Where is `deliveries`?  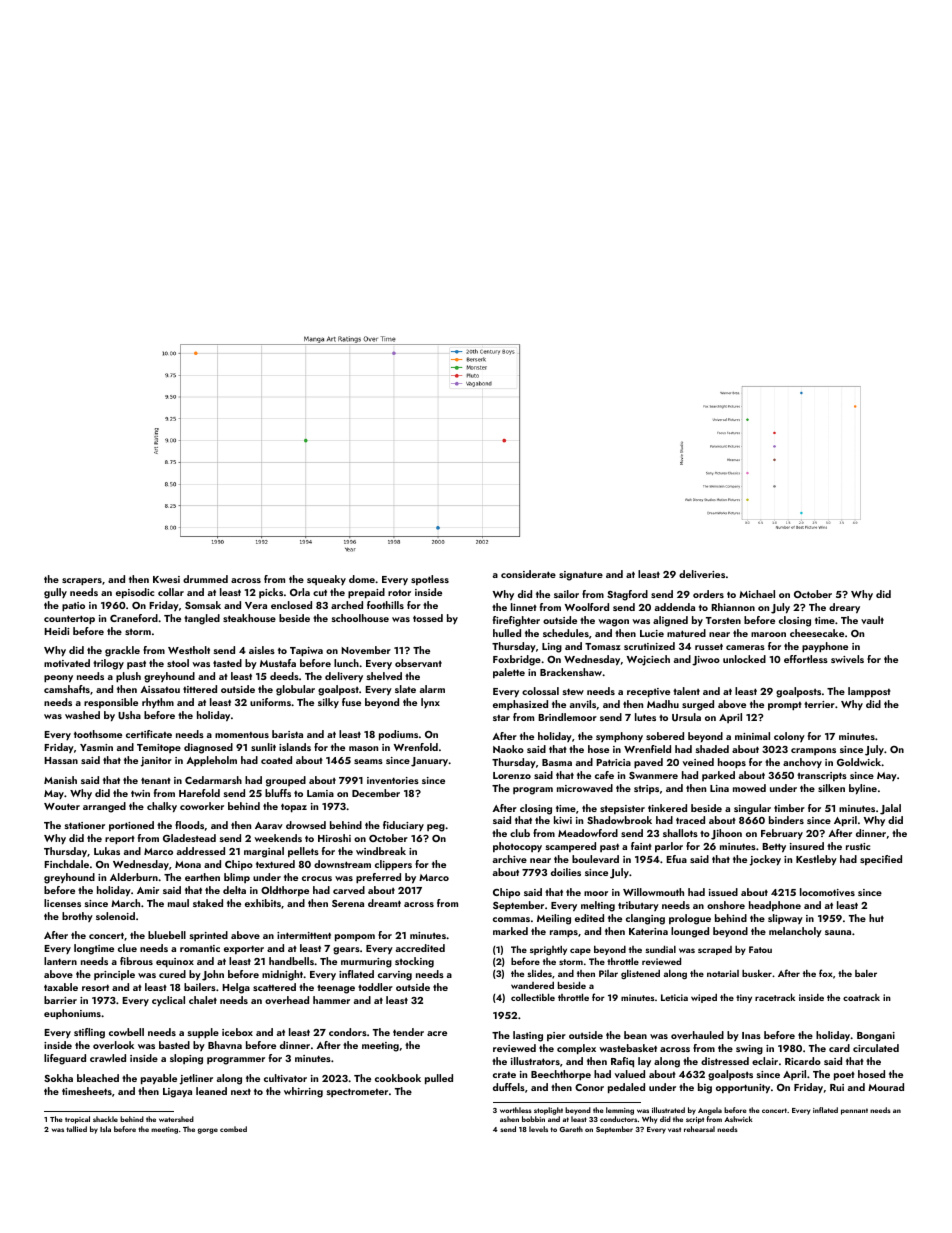
deliveries is located at coordinates (702, 574).
